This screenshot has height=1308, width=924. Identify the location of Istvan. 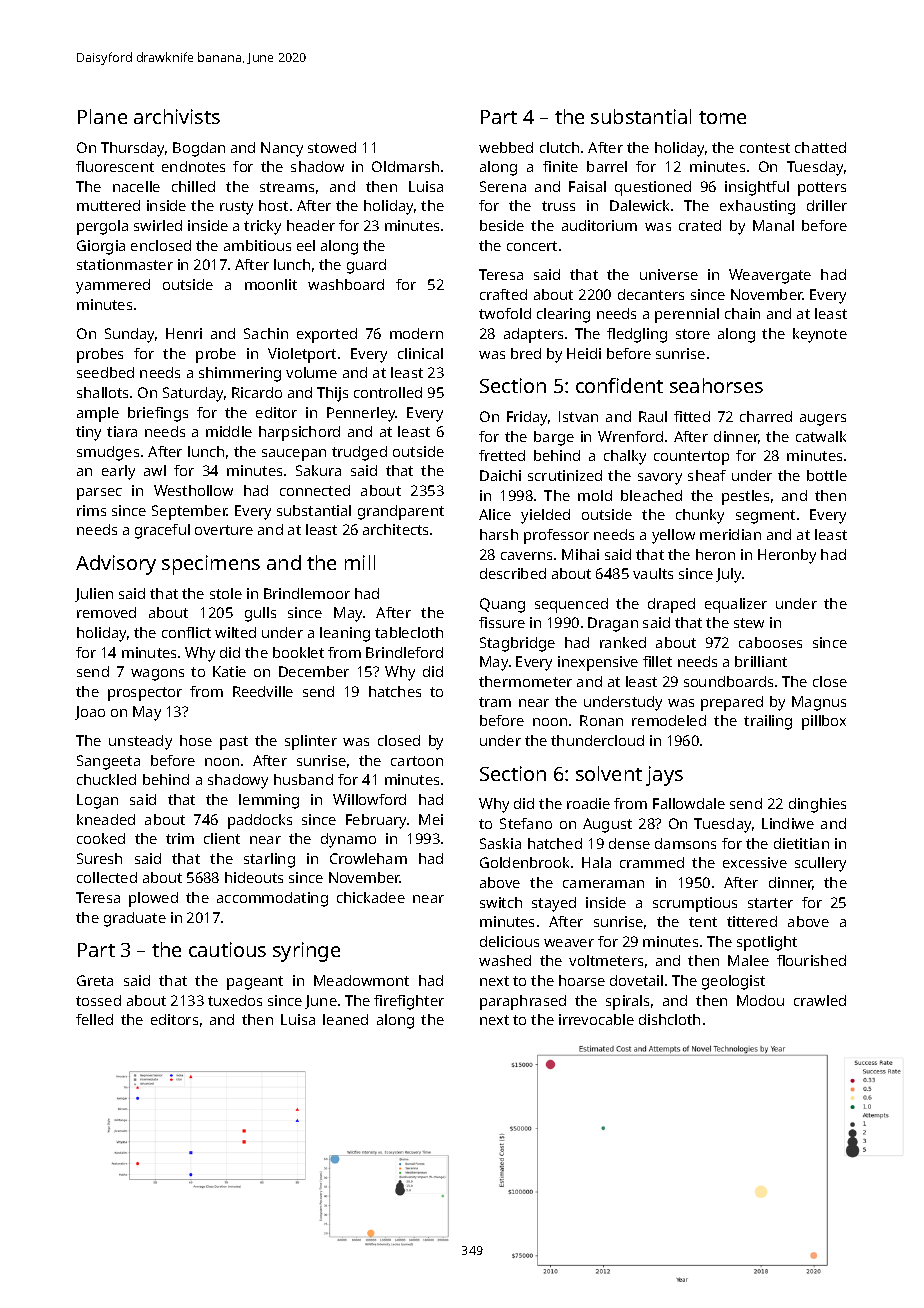
(578, 416).
